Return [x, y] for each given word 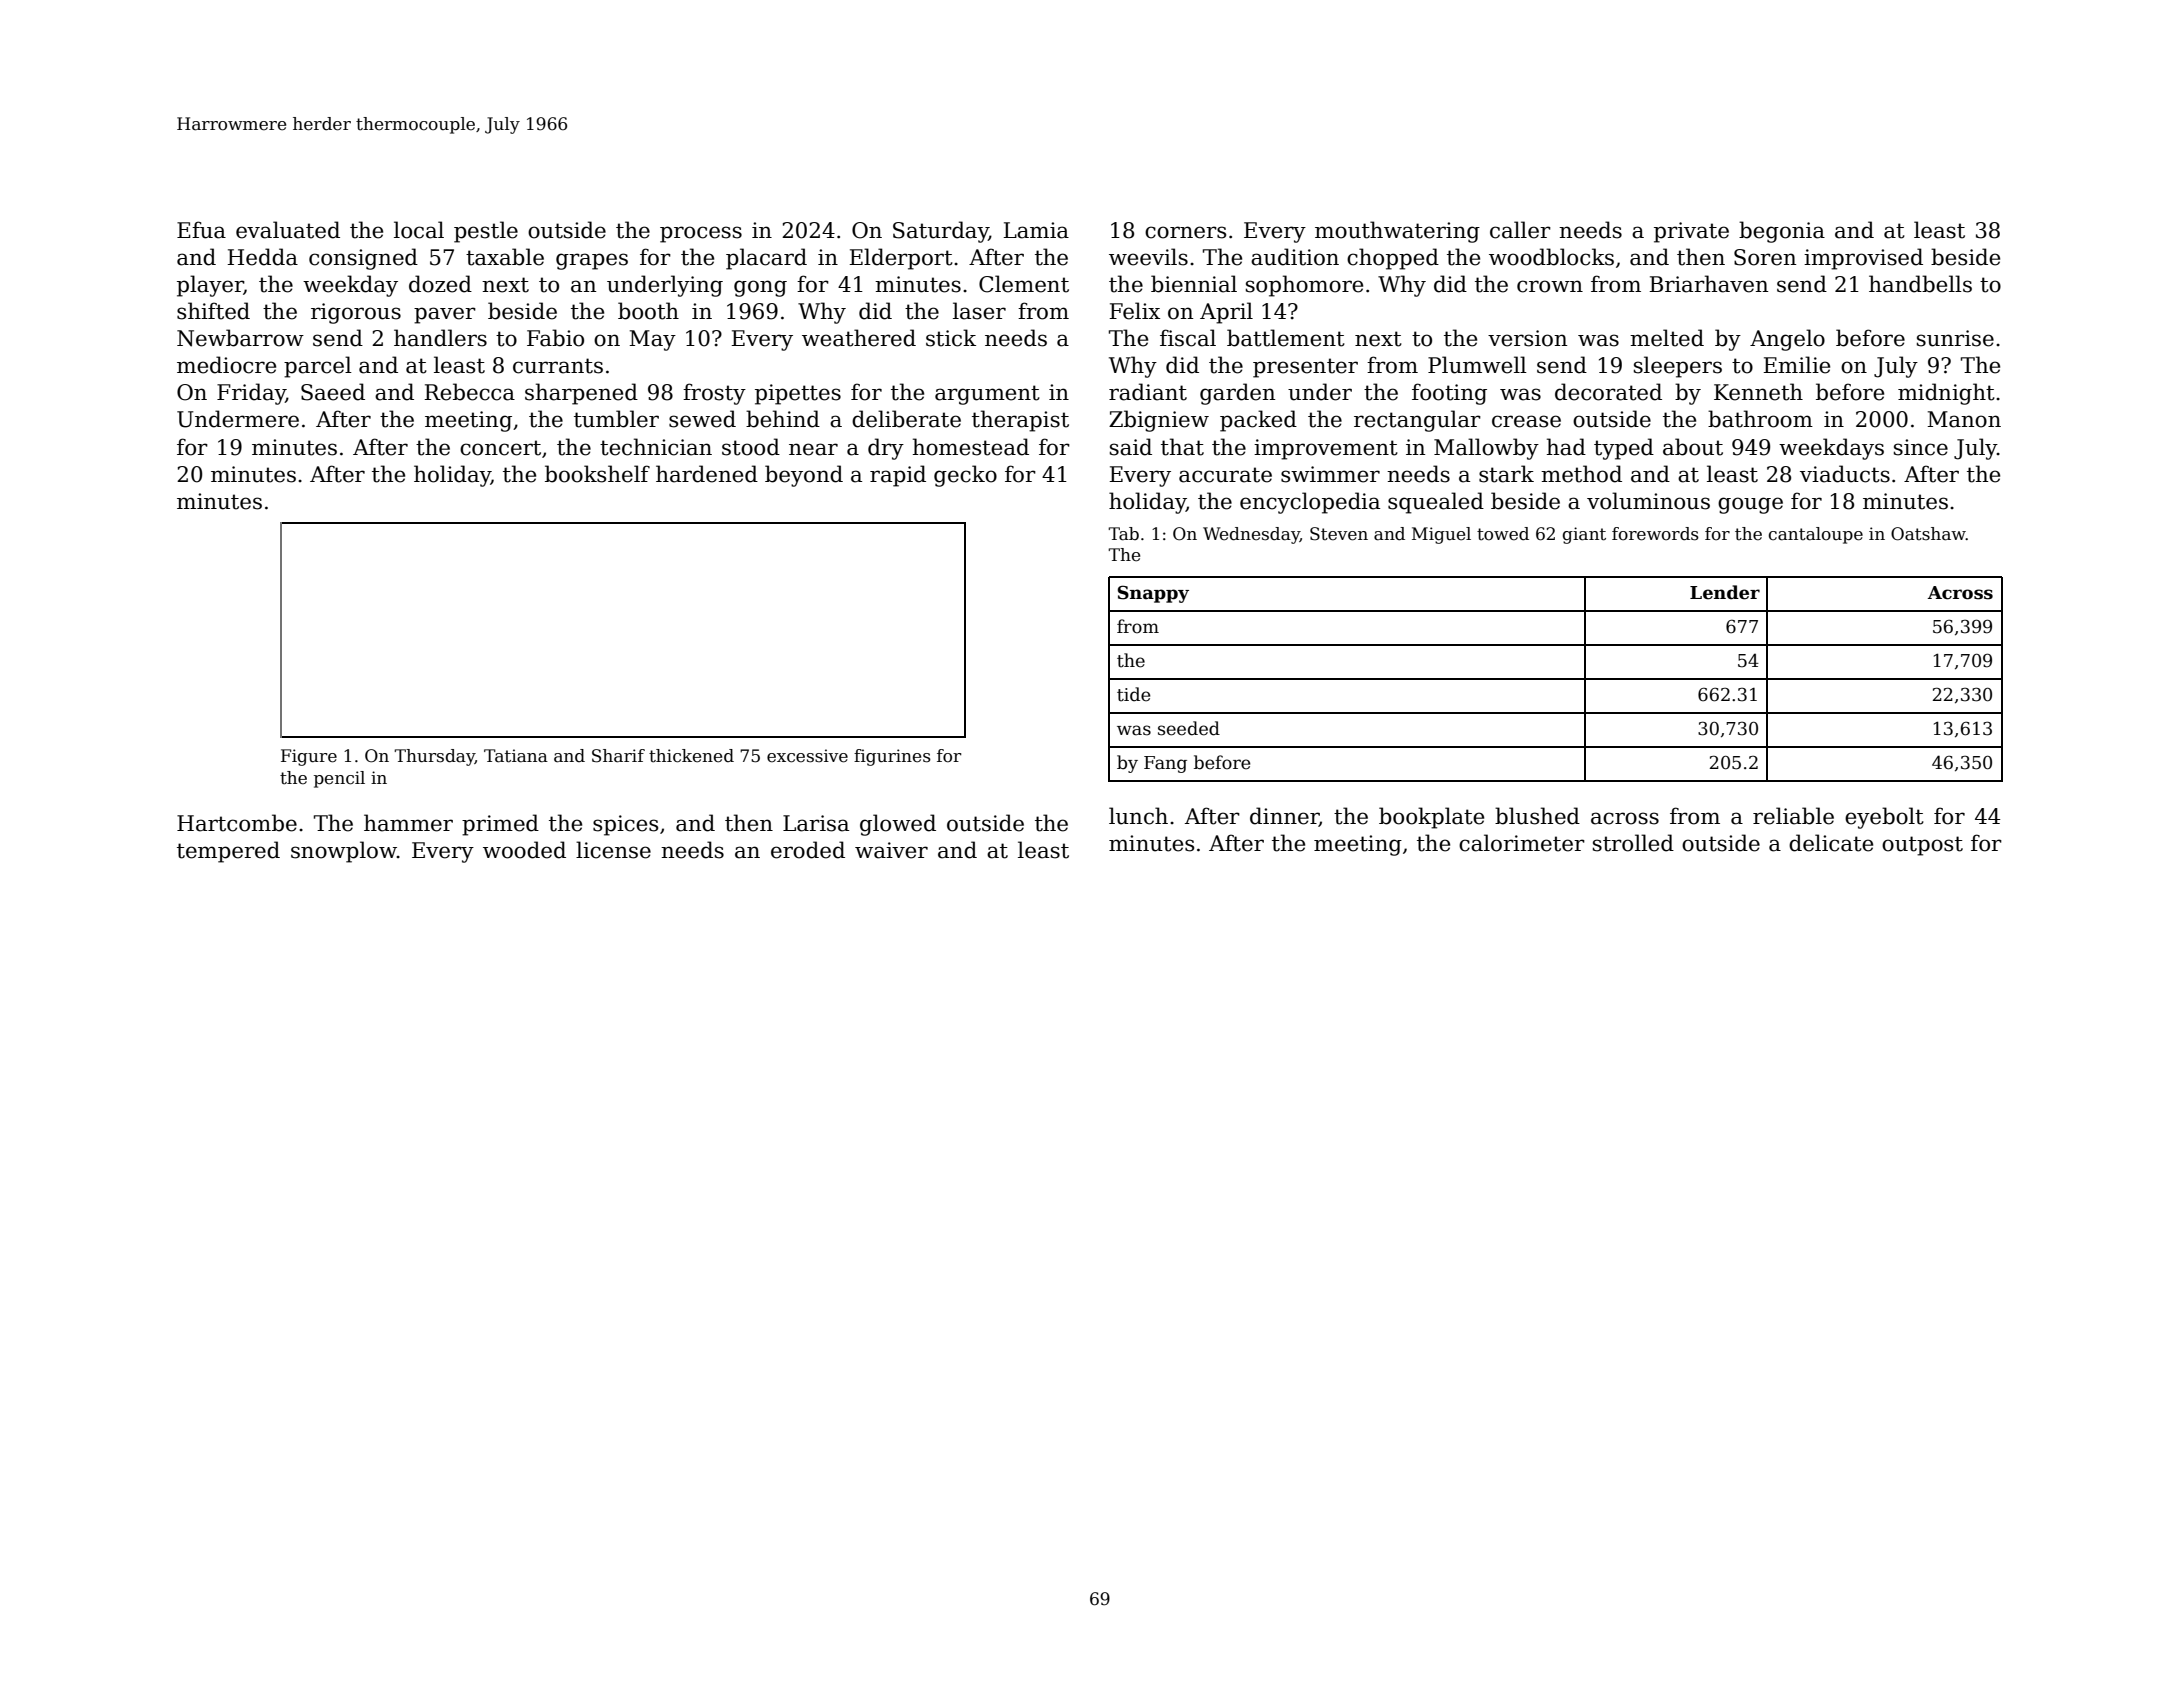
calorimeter [1522, 843]
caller [1520, 230]
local [419, 230]
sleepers [1678, 367]
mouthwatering [1397, 232]
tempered [228, 852]
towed [1503, 534]
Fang [1165, 764]
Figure [309, 757]
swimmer [1330, 474]
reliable [1793, 816]
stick [951, 338]
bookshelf [597, 474]
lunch [1138, 816]
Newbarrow [240, 338]
